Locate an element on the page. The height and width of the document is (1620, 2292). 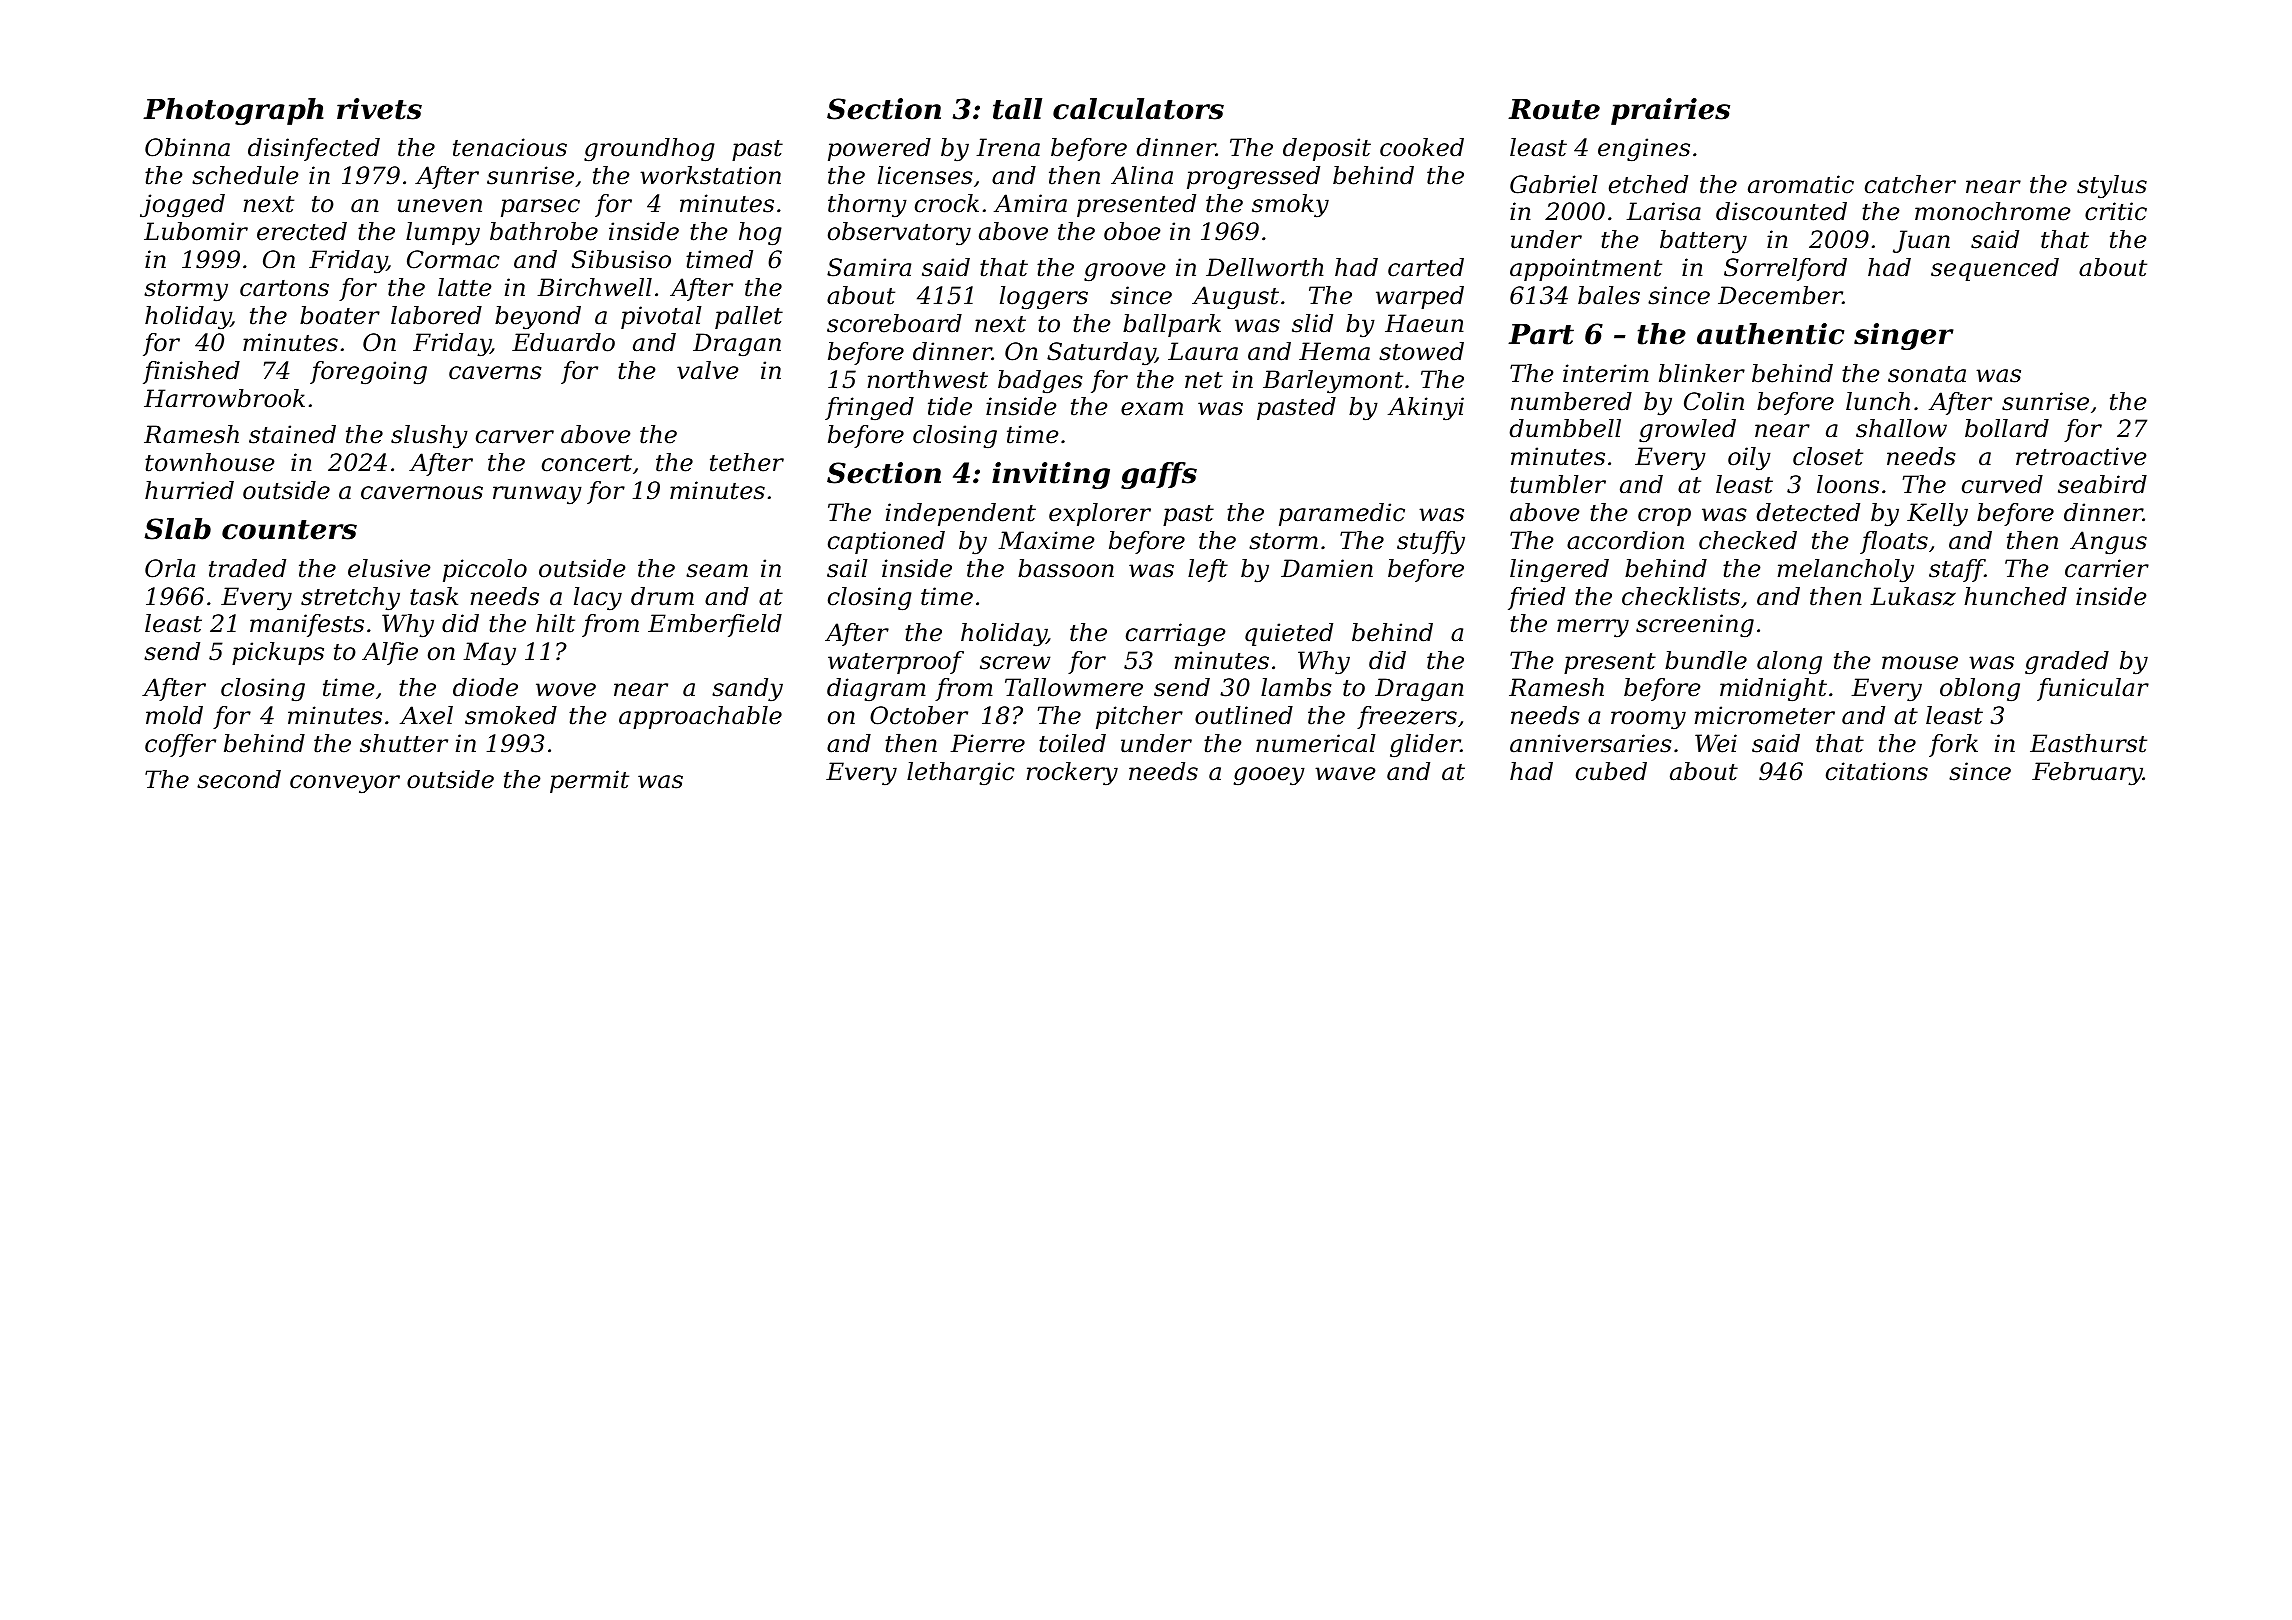
shallow is located at coordinates (1901, 428).
